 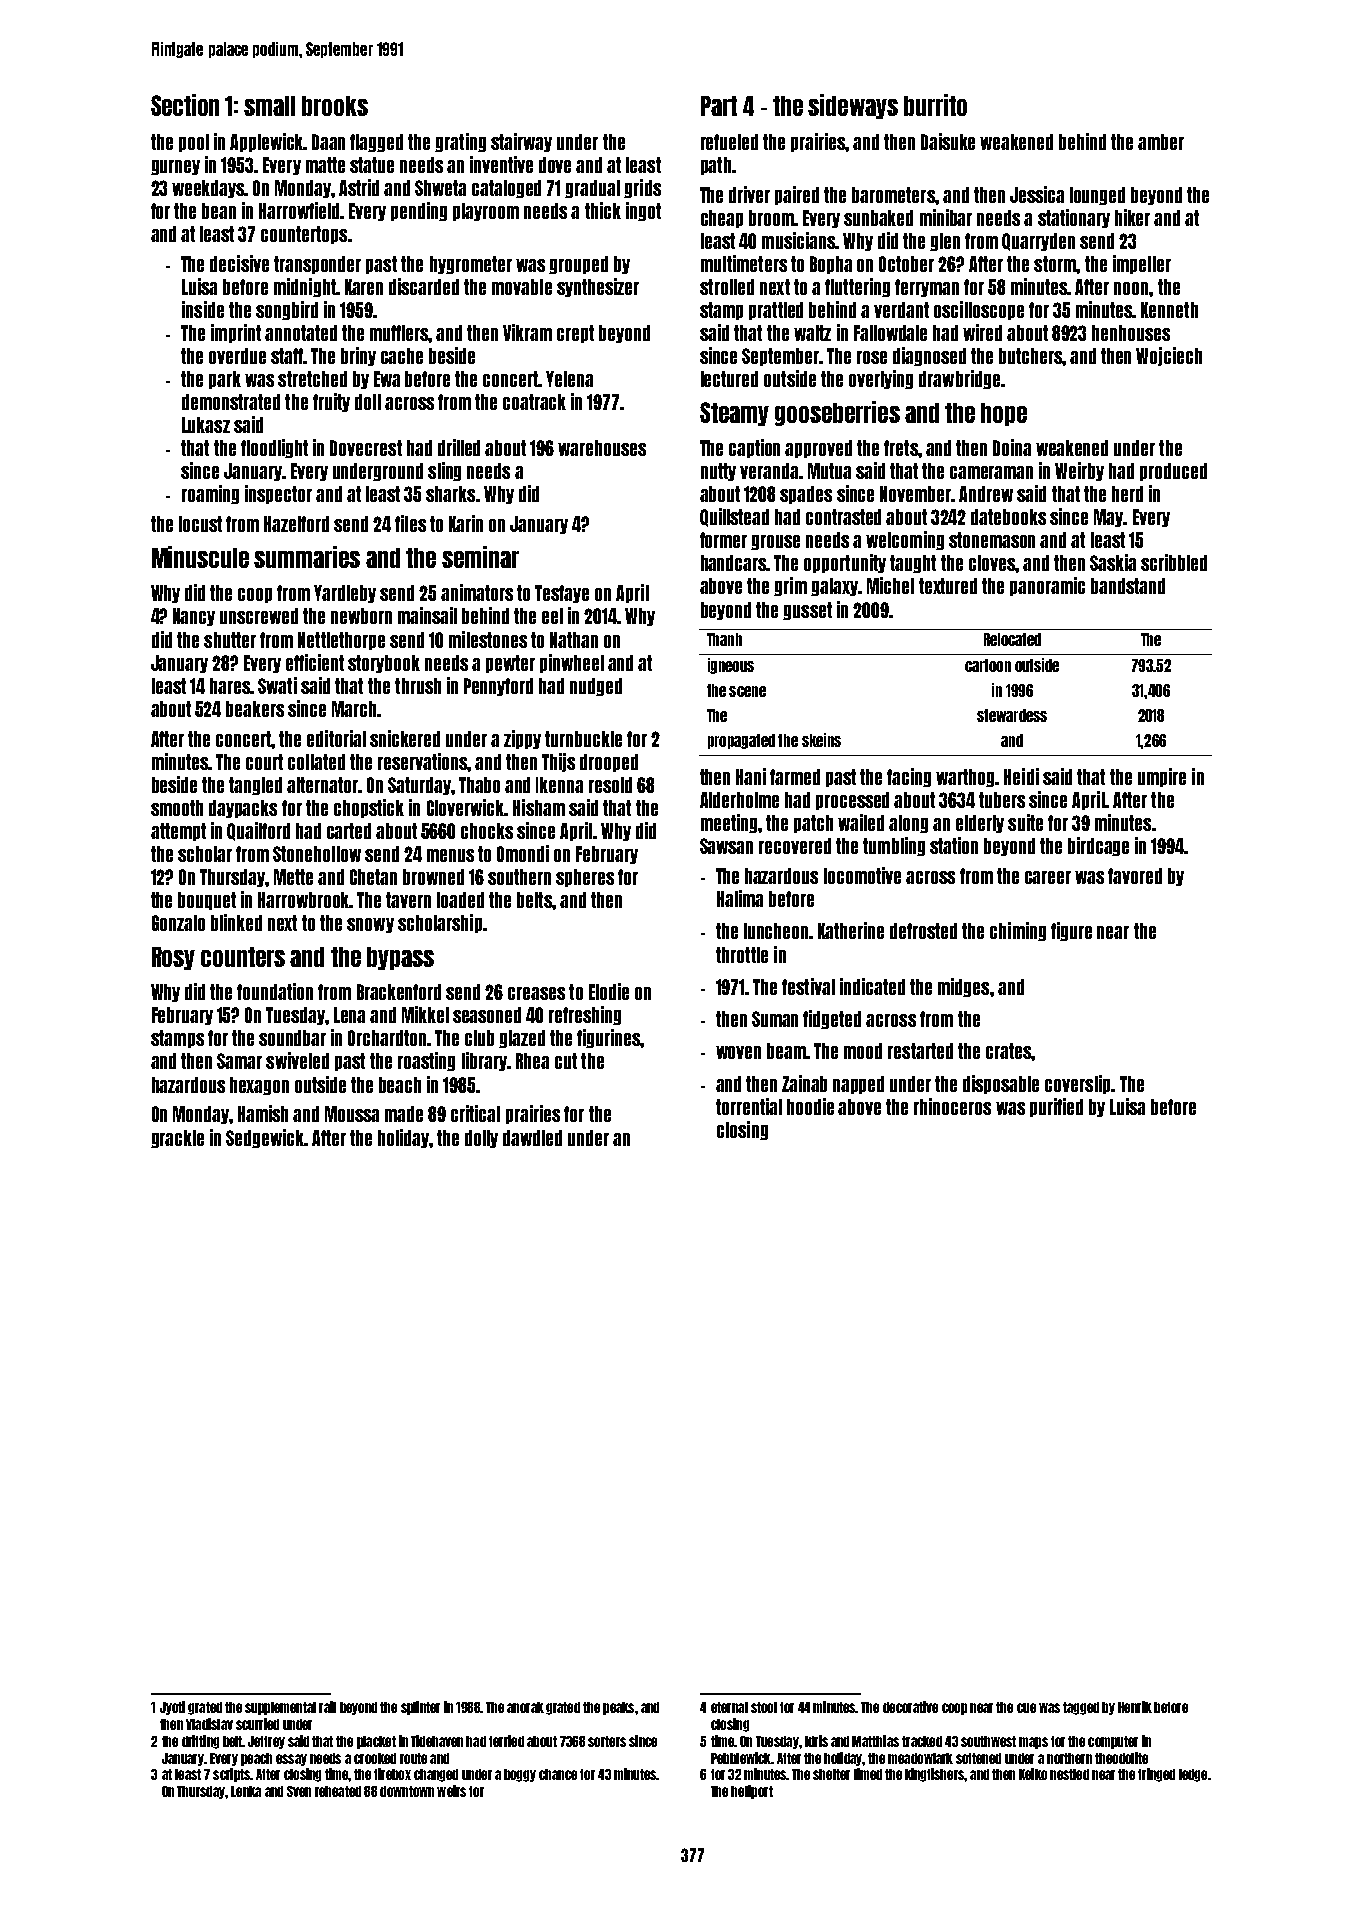 I want to click on gurney, so click(x=175, y=167).
